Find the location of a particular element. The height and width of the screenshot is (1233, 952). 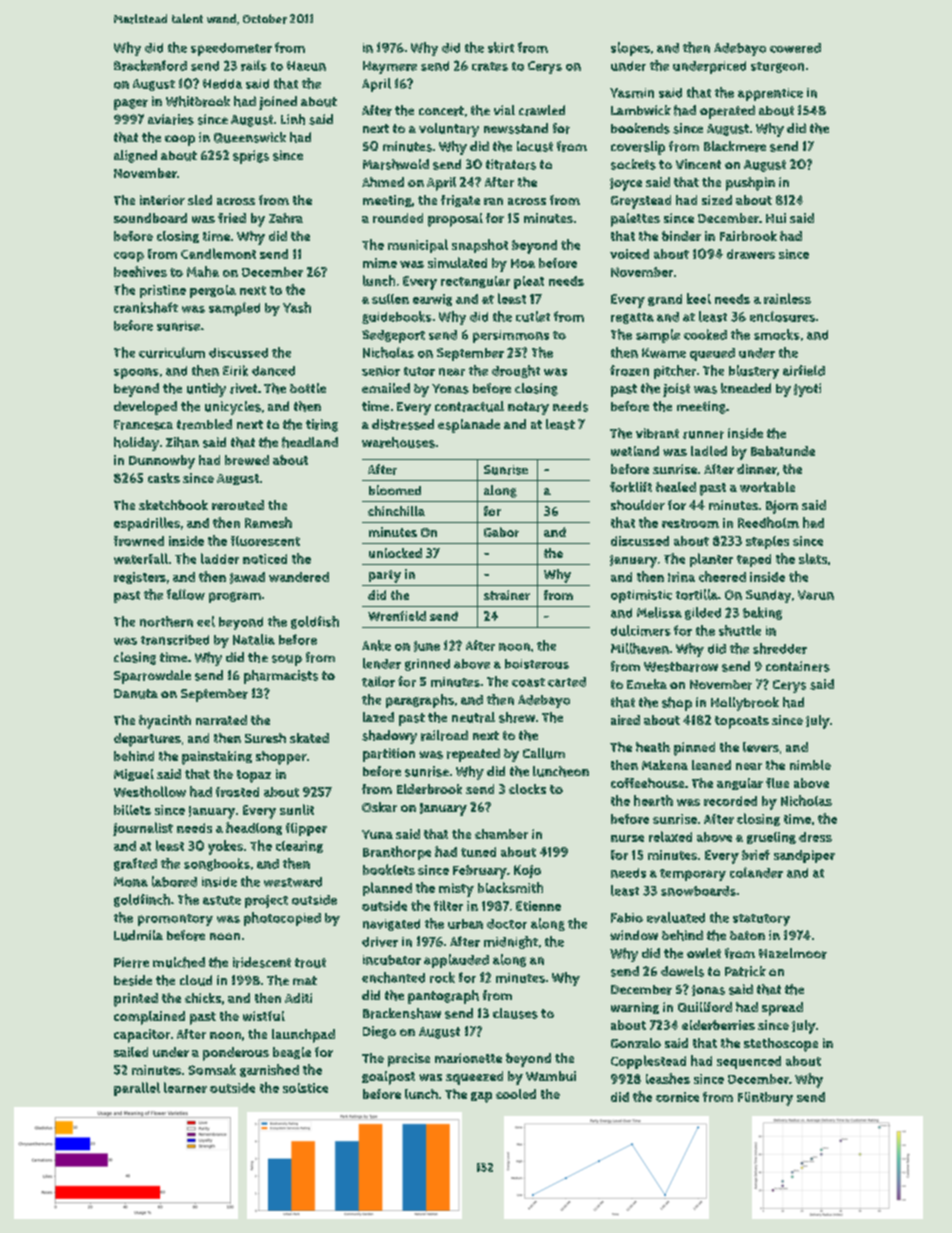

notary is located at coordinates (528, 408).
